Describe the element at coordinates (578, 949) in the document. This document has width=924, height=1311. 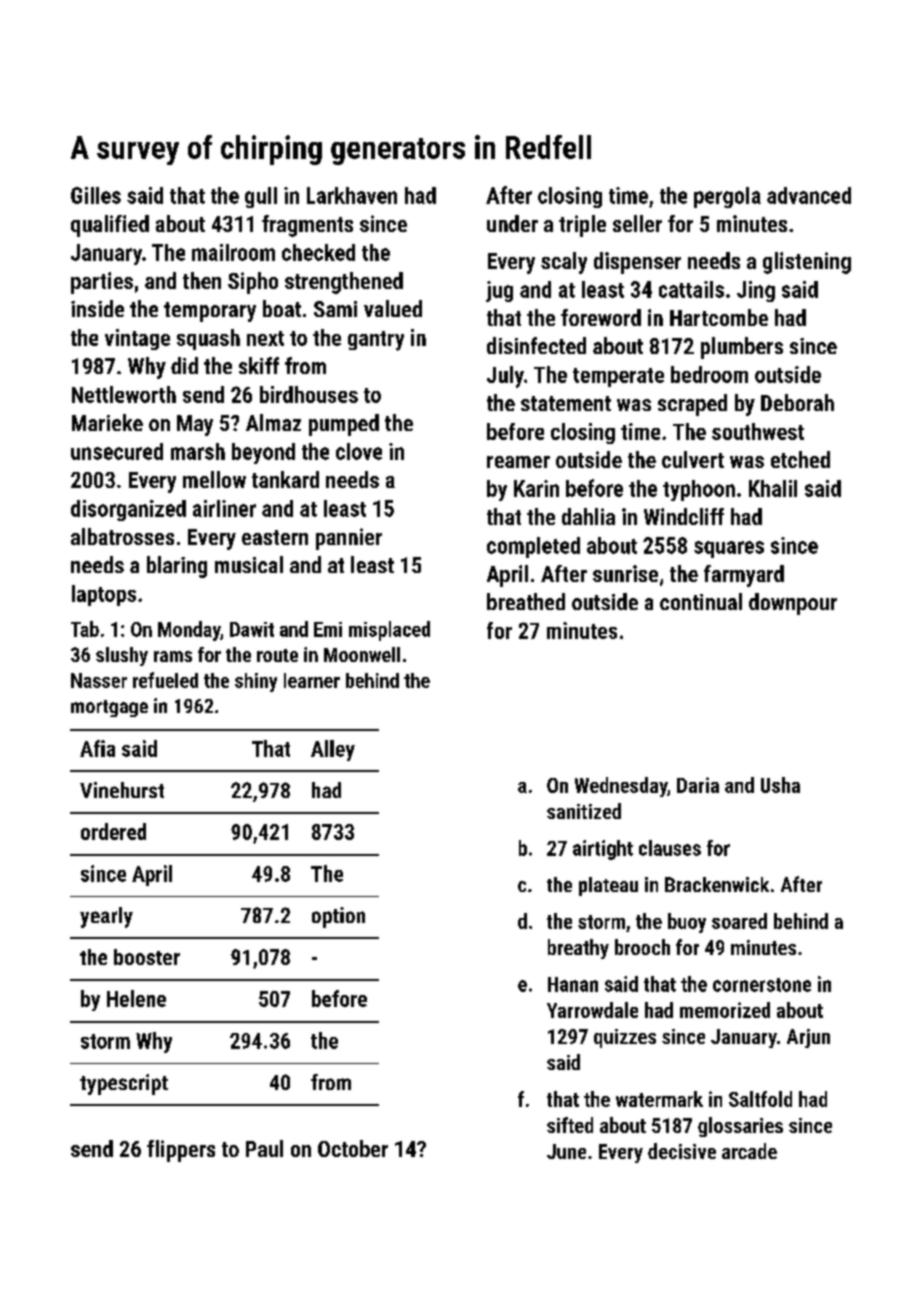
I see `breathy` at that location.
